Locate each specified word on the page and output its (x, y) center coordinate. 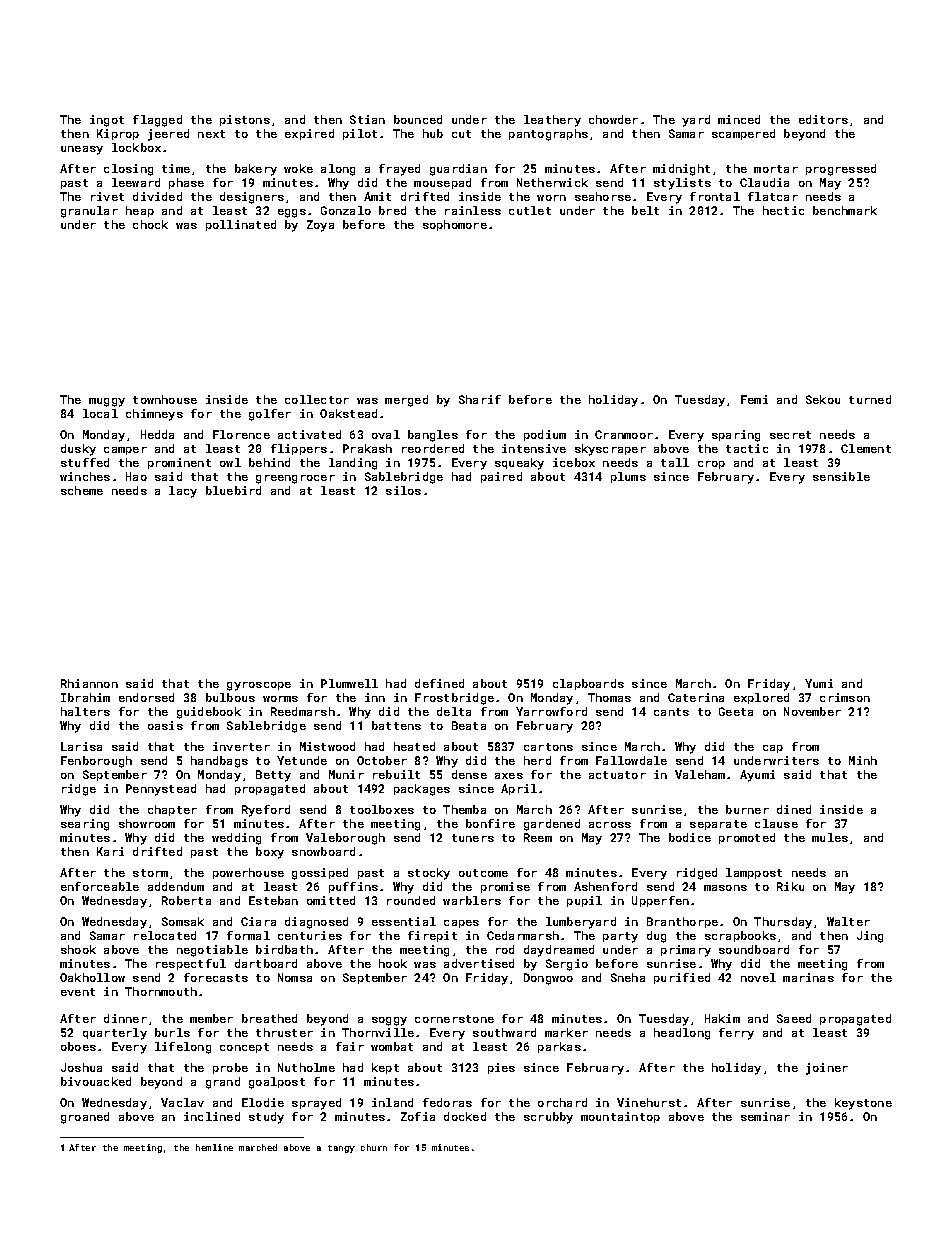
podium (545, 435)
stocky (429, 874)
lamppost (754, 873)
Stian (367, 119)
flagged (157, 121)
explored (761, 698)
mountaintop (620, 1117)
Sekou (823, 399)
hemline (214, 1147)
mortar (776, 169)
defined (439, 683)
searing (85, 825)
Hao (136, 476)
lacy (183, 492)
